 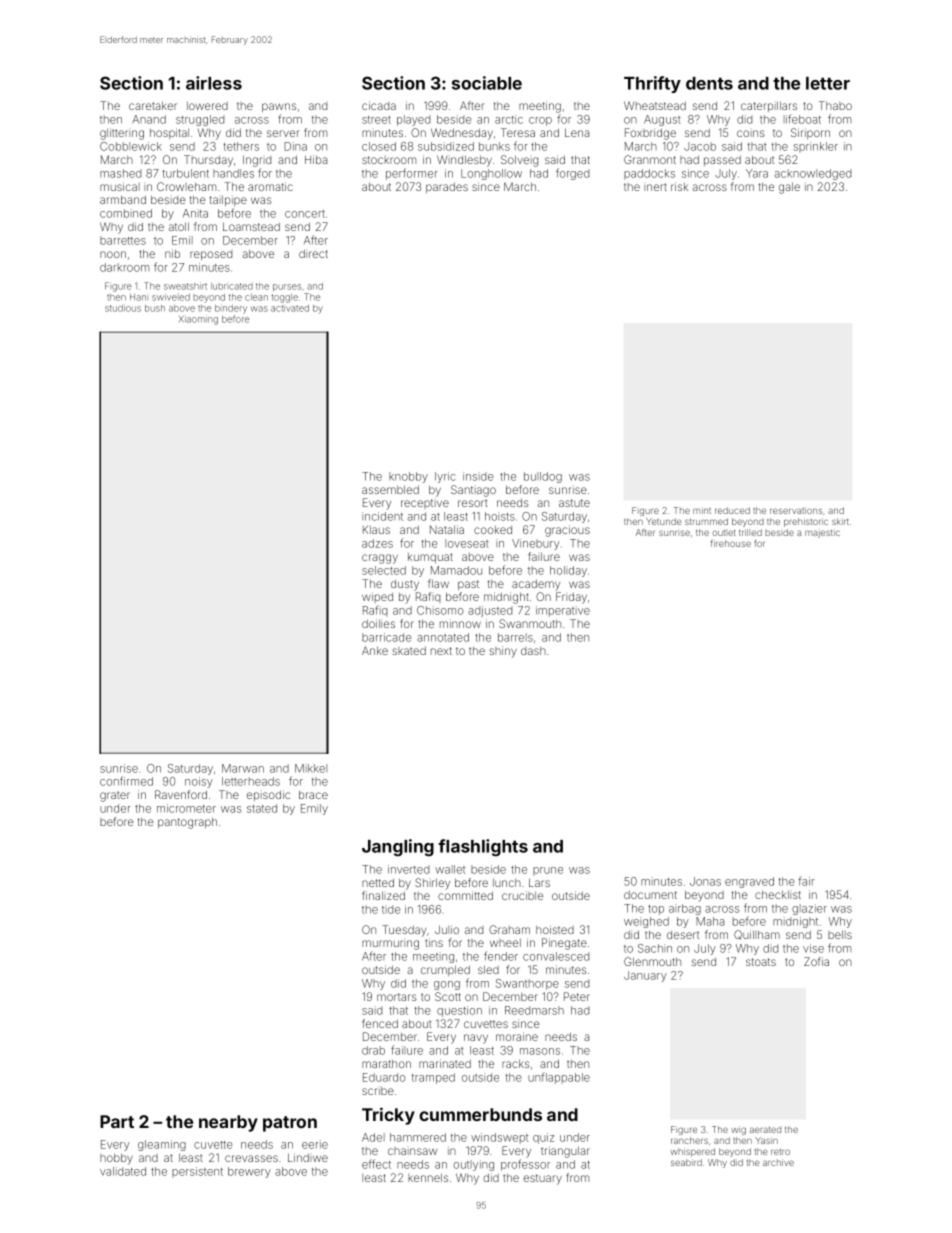 What do you see at coordinates (295, 146) in the page?
I see `Dina` at bounding box center [295, 146].
